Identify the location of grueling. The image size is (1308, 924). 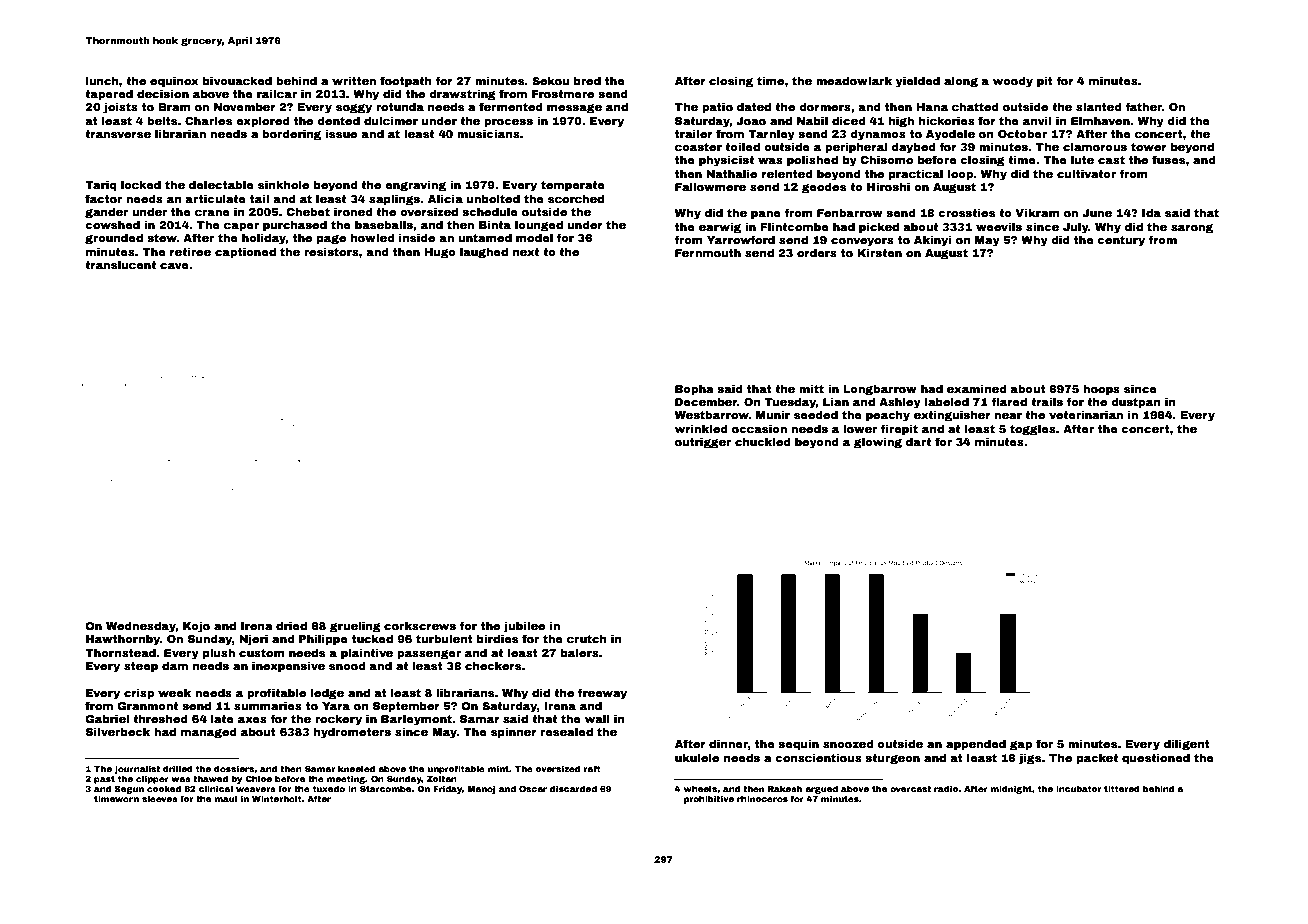
(355, 627).
